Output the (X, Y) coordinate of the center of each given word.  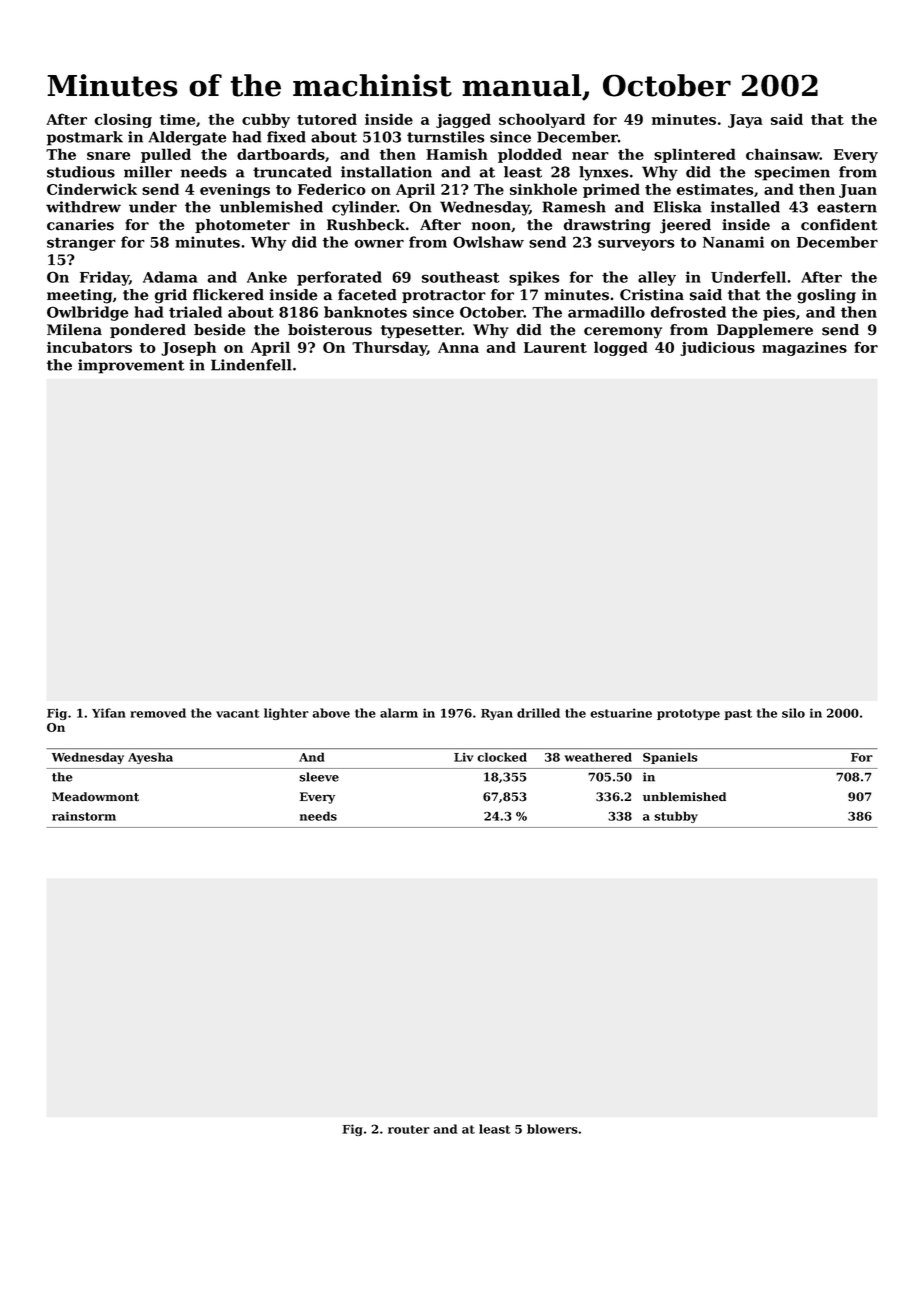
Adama (170, 277)
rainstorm (84, 816)
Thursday (389, 348)
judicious (717, 348)
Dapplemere (765, 331)
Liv (464, 757)
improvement (131, 366)
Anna (458, 347)
